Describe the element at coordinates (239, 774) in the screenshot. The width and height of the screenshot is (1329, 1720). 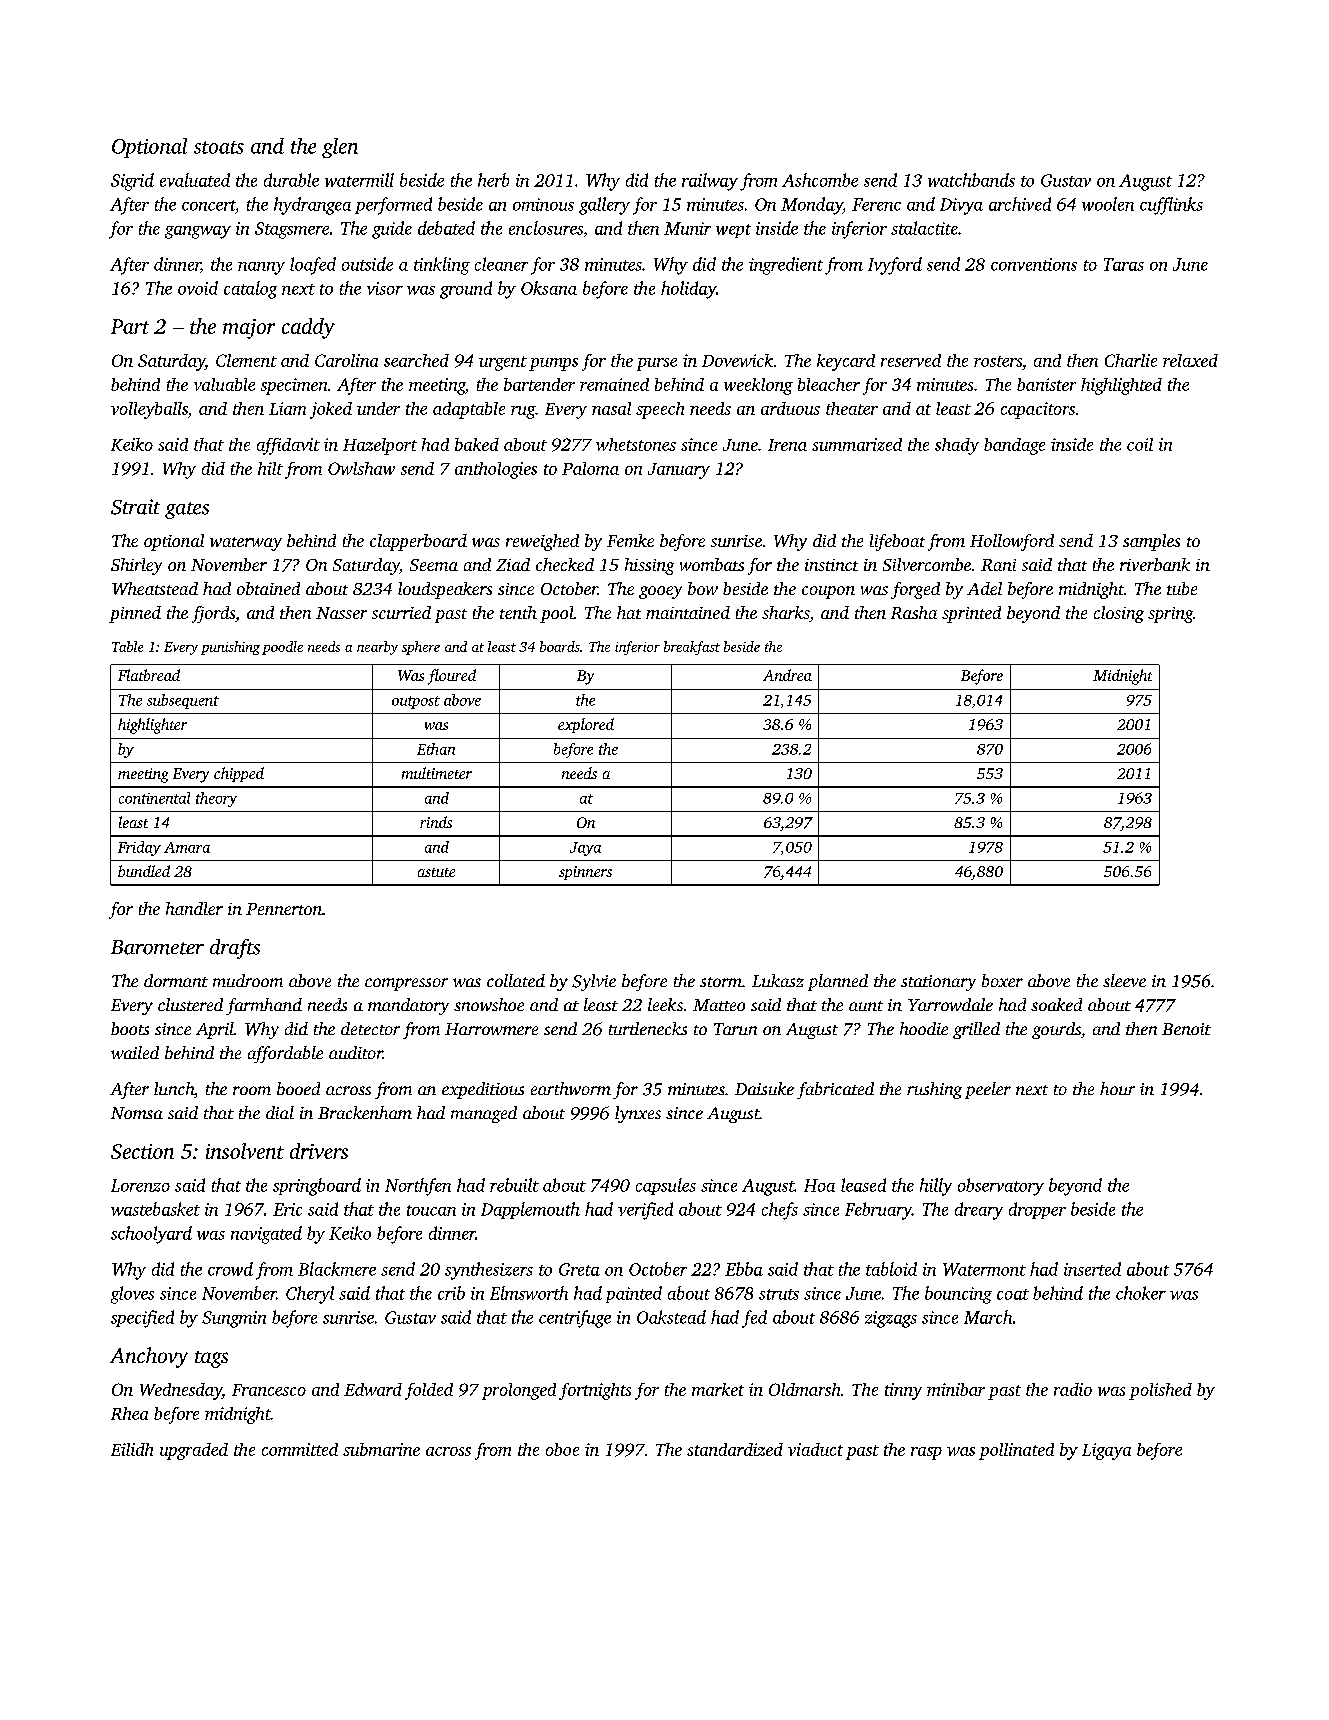
I see `chipped` at that location.
